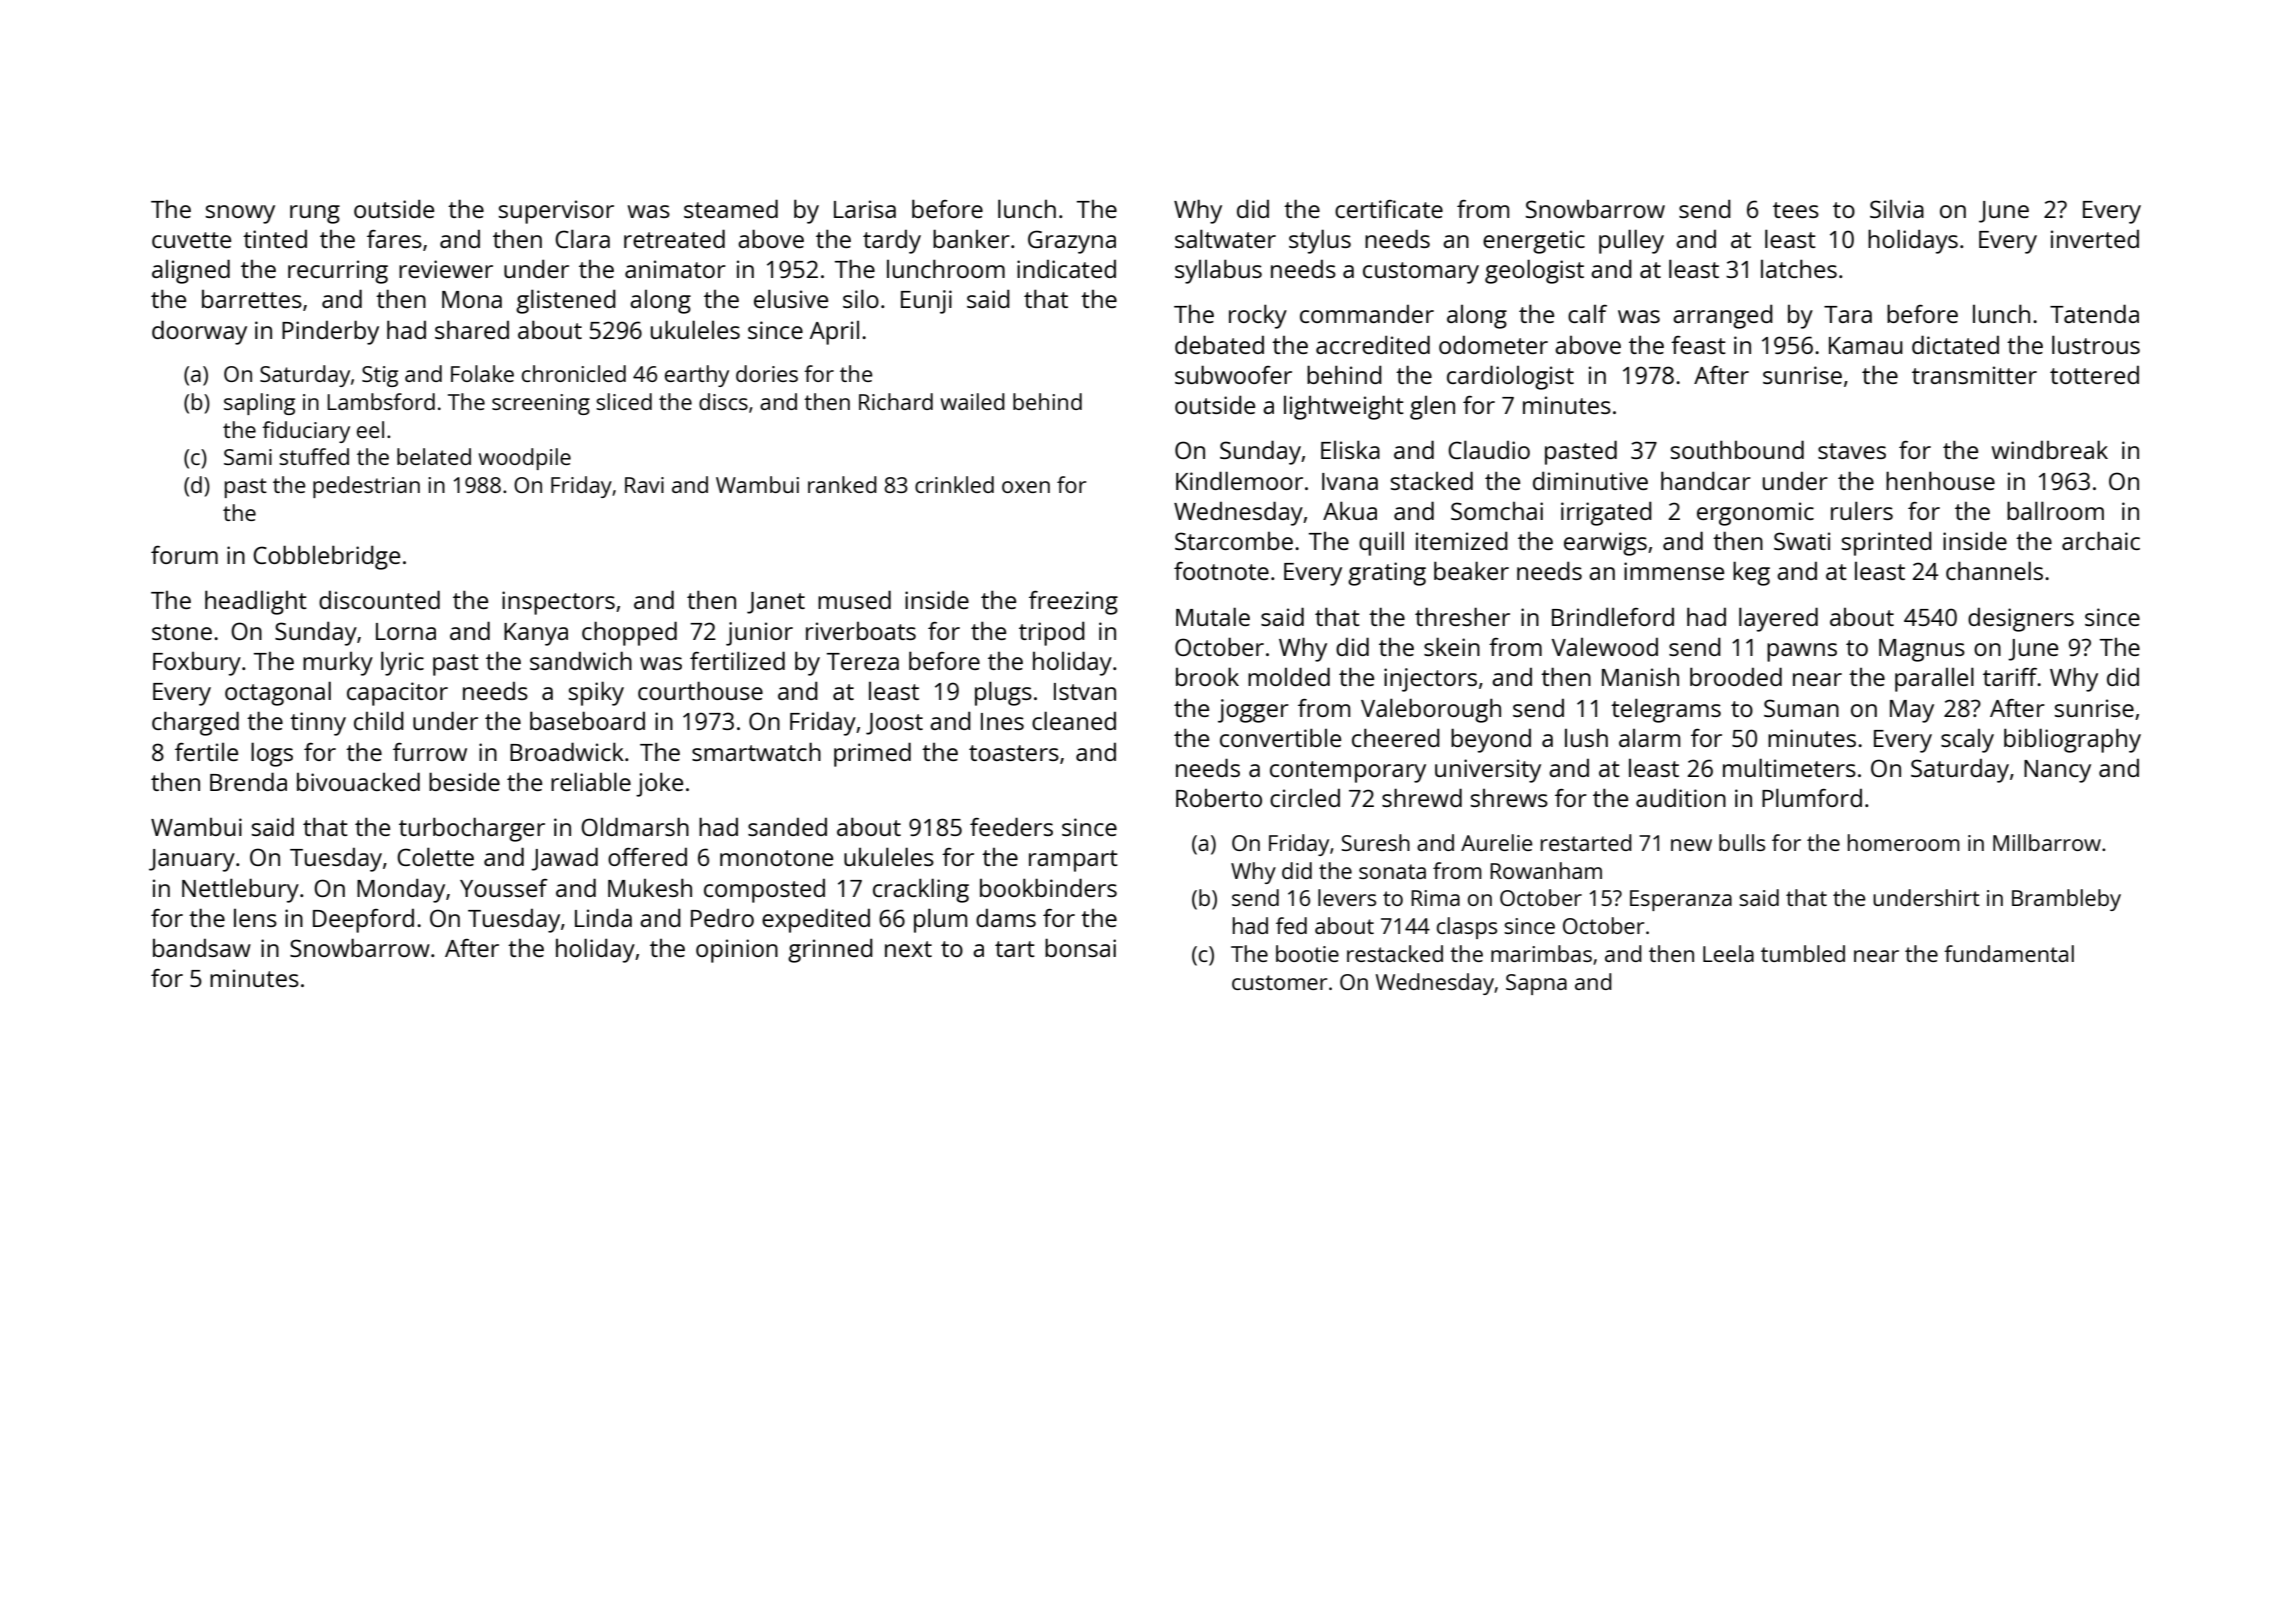 This document has height=1620, width=2292. I want to click on doorway, so click(199, 332).
